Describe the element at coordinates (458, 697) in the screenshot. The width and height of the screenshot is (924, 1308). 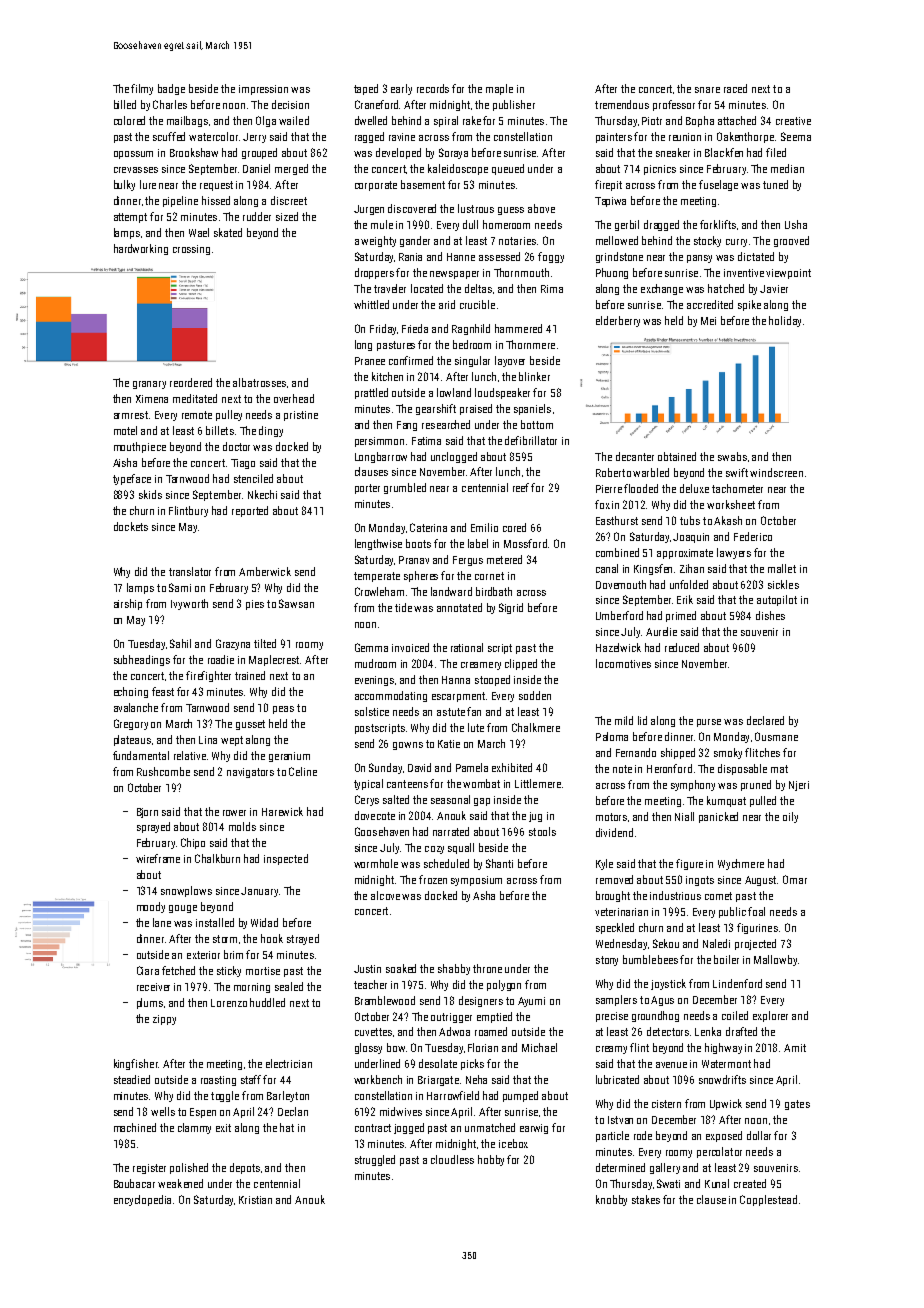
I see `escarpment` at that location.
